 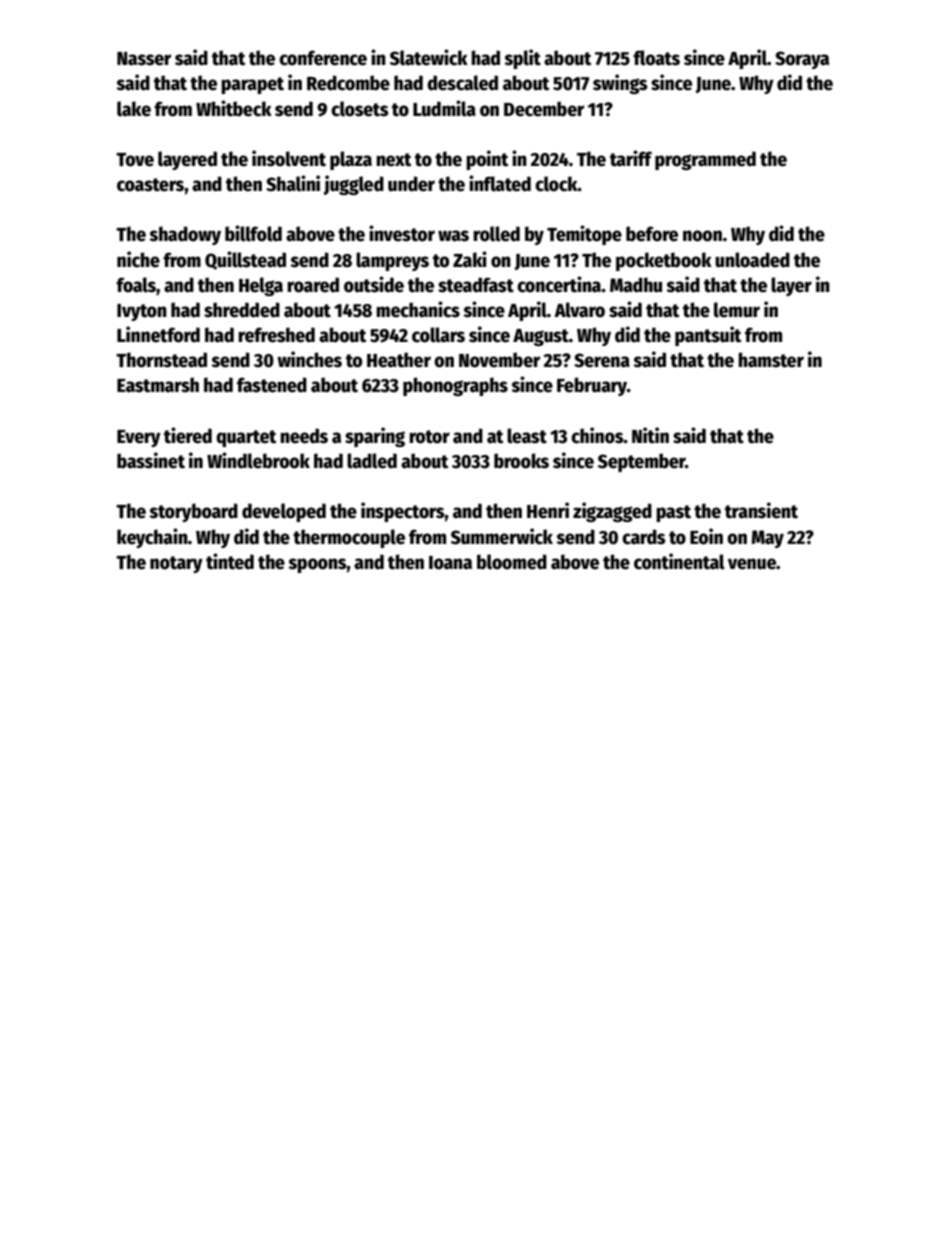 I want to click on refreshed, so click(x=276, y=335).
